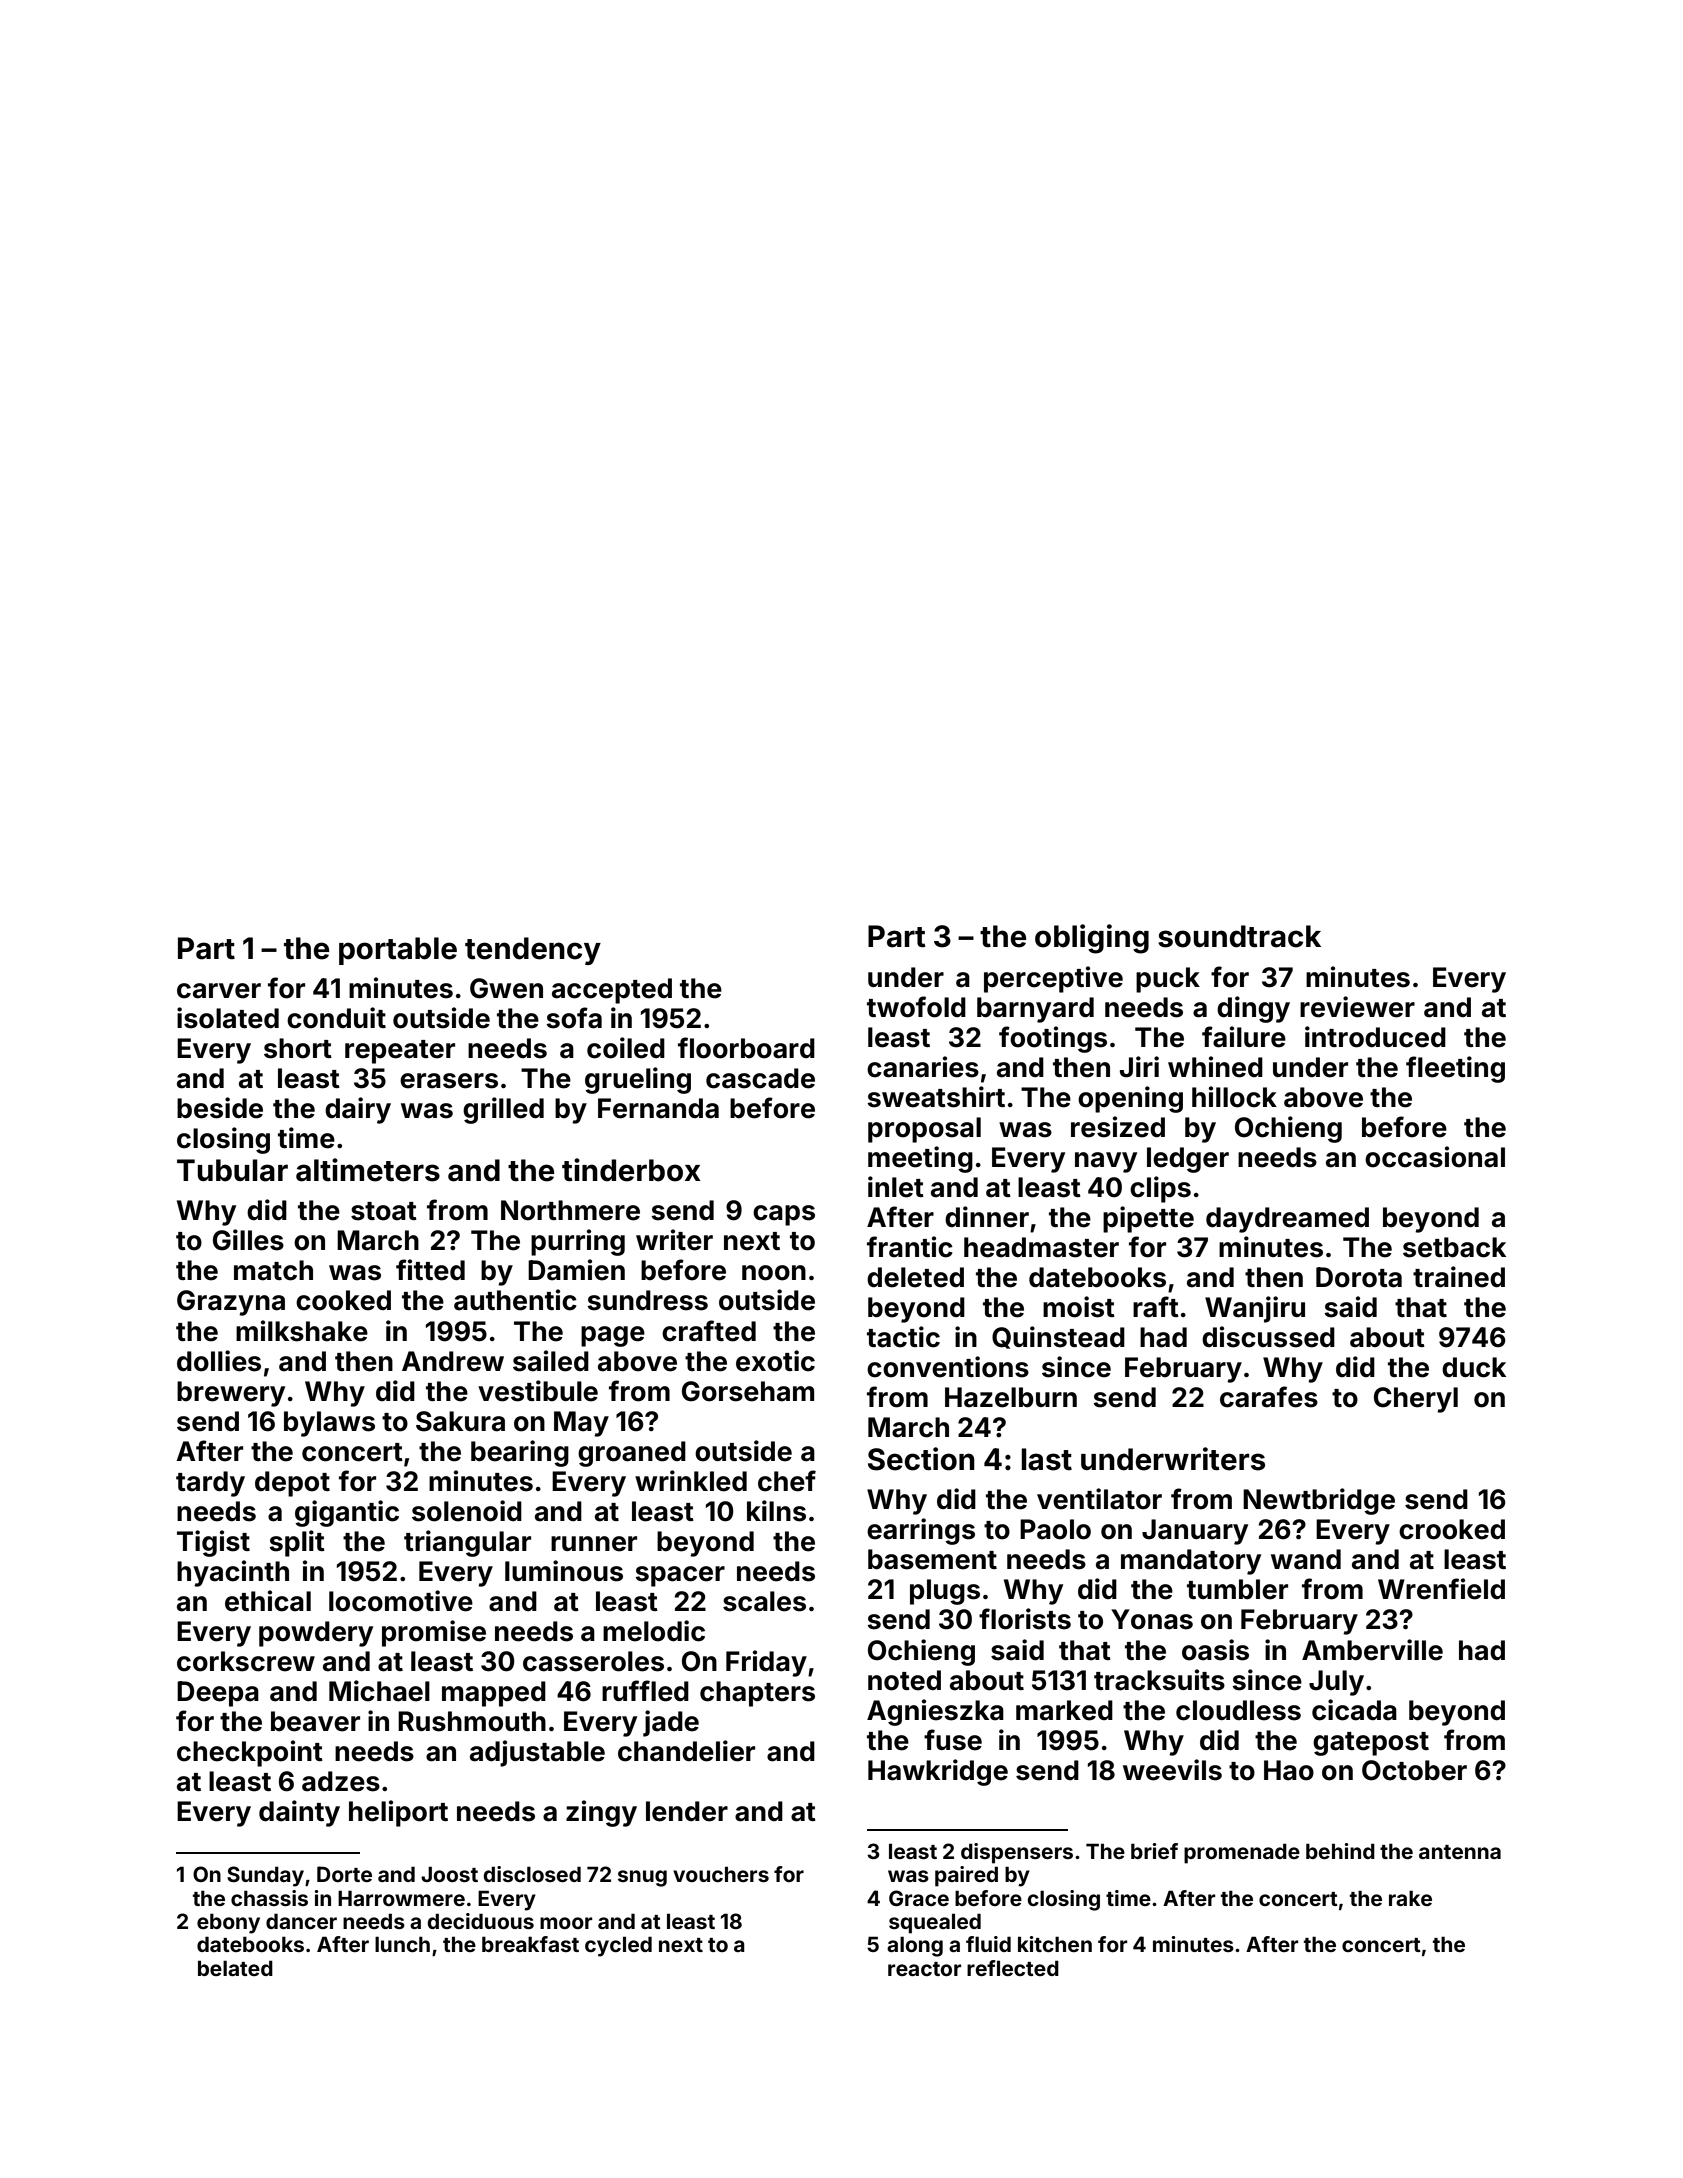 This screenshot has width=1683, height=2178. What do you see at coordinates (1268, 1337) in the screenshot?
I see `discussed` at bounding box center [1268, 1337].
